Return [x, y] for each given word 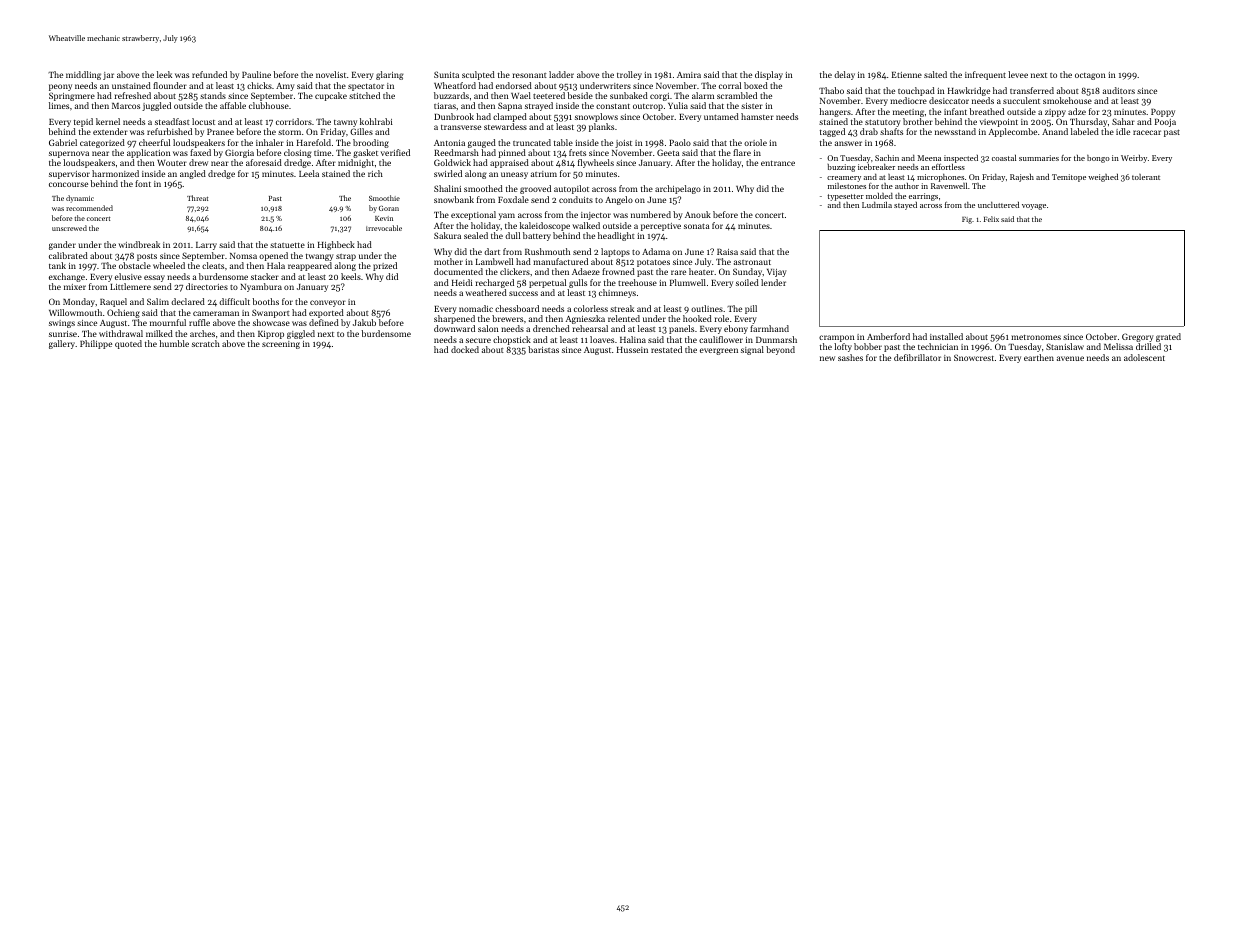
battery [537, 236]
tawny [345, 123]
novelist [331, 74]
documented [458, 271]
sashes [850, 357]
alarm [703, 95]
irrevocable [384, 228]
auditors [1119, 90]
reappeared [310, 266]
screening [281, 345]
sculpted [478, 75]
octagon [1090, 76]
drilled [1148, 346]
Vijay [777, 273]
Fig [967, 220]
